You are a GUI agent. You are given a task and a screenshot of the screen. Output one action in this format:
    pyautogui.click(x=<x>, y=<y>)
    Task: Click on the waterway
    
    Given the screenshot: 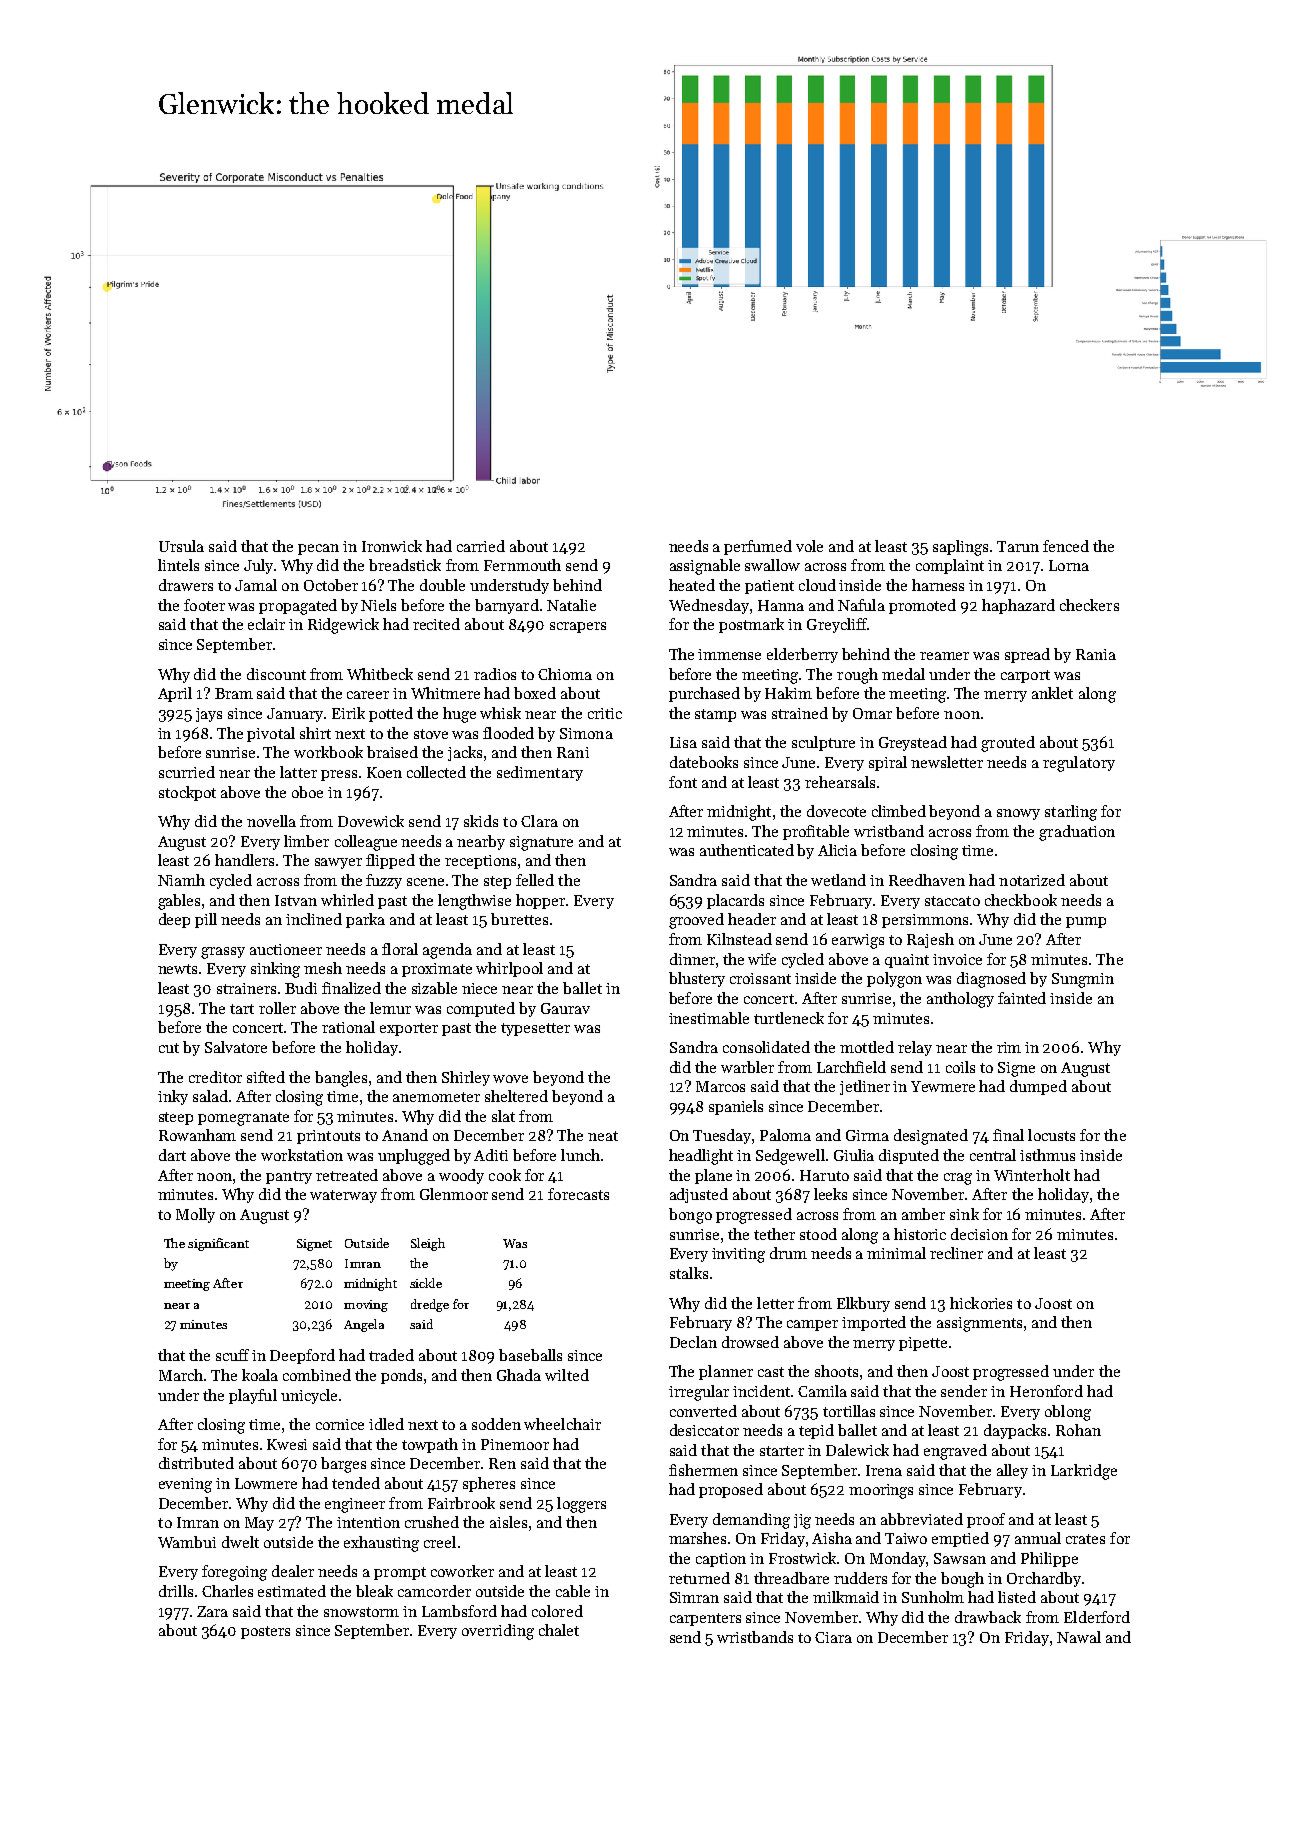 What is the action you would take?
    pyautogui.click(x=343, y=1196)
